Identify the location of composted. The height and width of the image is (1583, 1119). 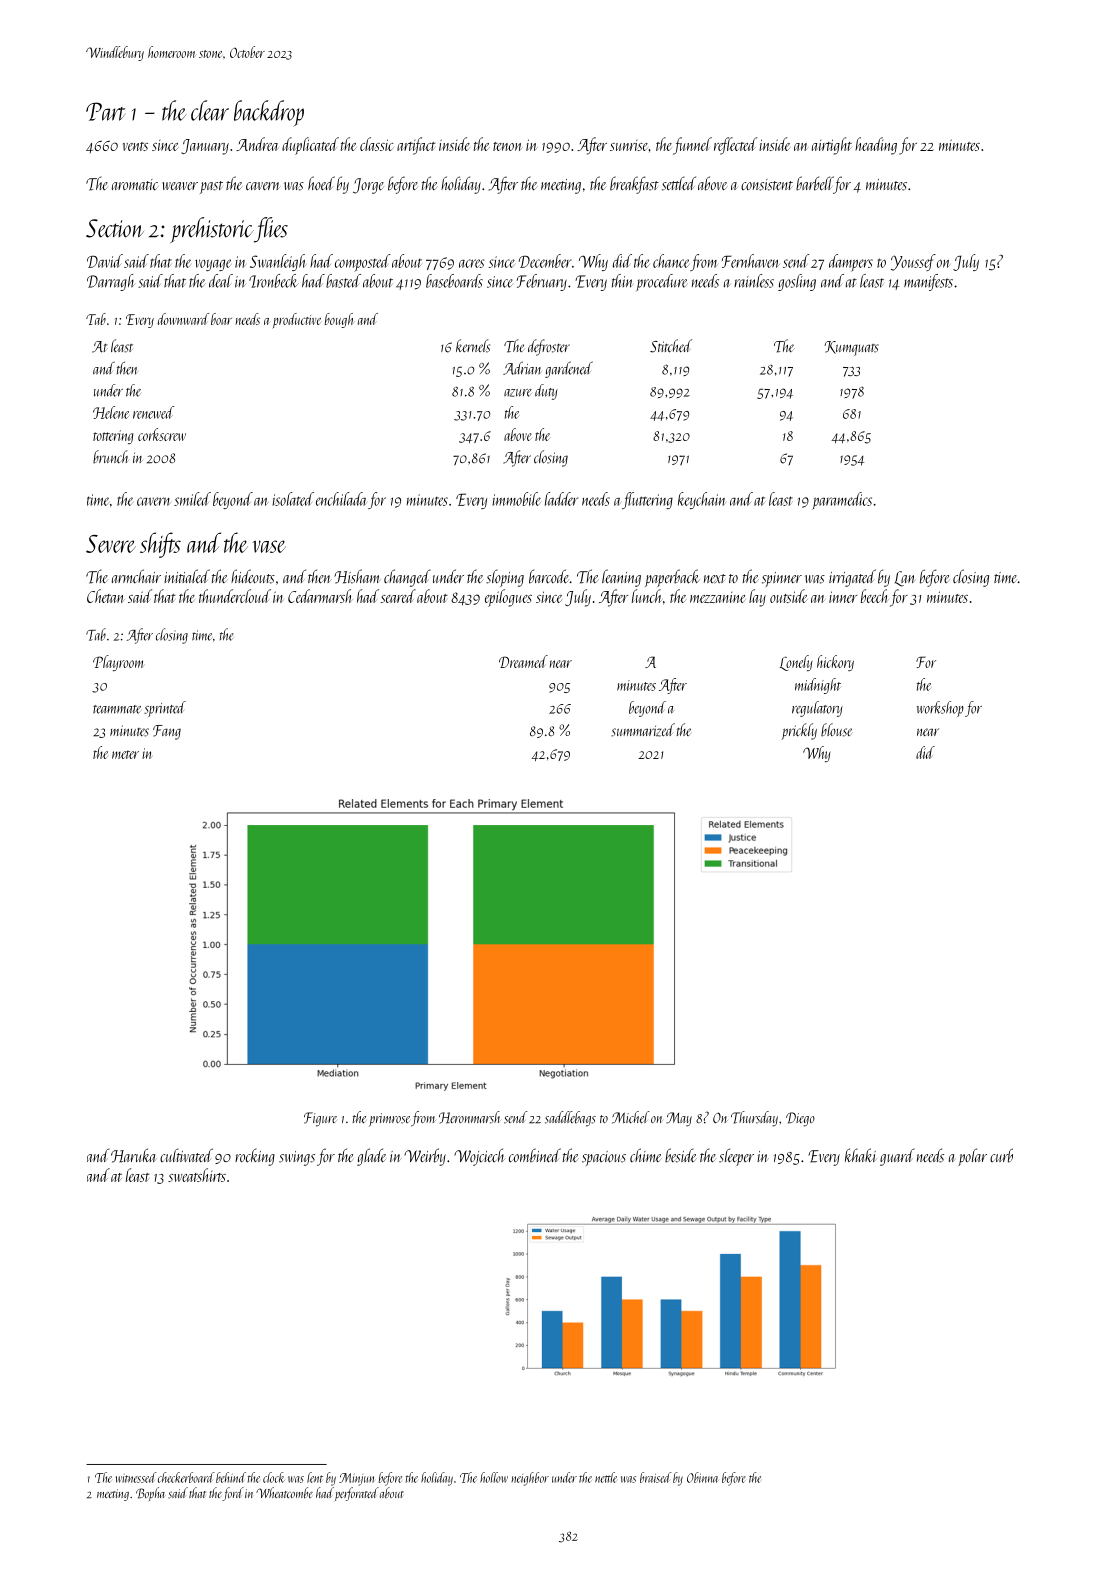
(363, 263).
